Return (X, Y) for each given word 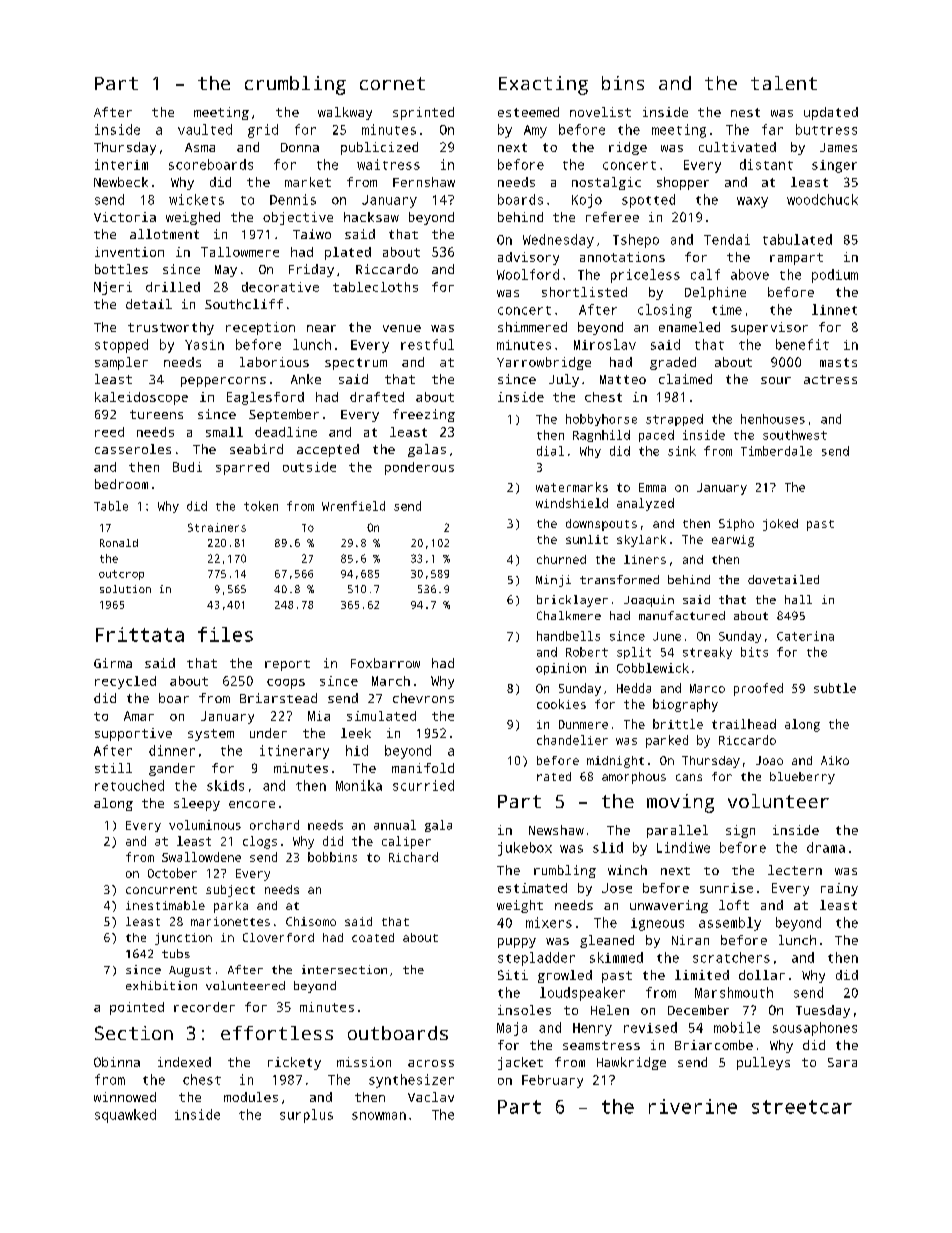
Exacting (543, 85)
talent (784, 83)
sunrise (726, 888)
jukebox (525, 849)
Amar (139, 716)
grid (263, 131)
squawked (125, 1116)
